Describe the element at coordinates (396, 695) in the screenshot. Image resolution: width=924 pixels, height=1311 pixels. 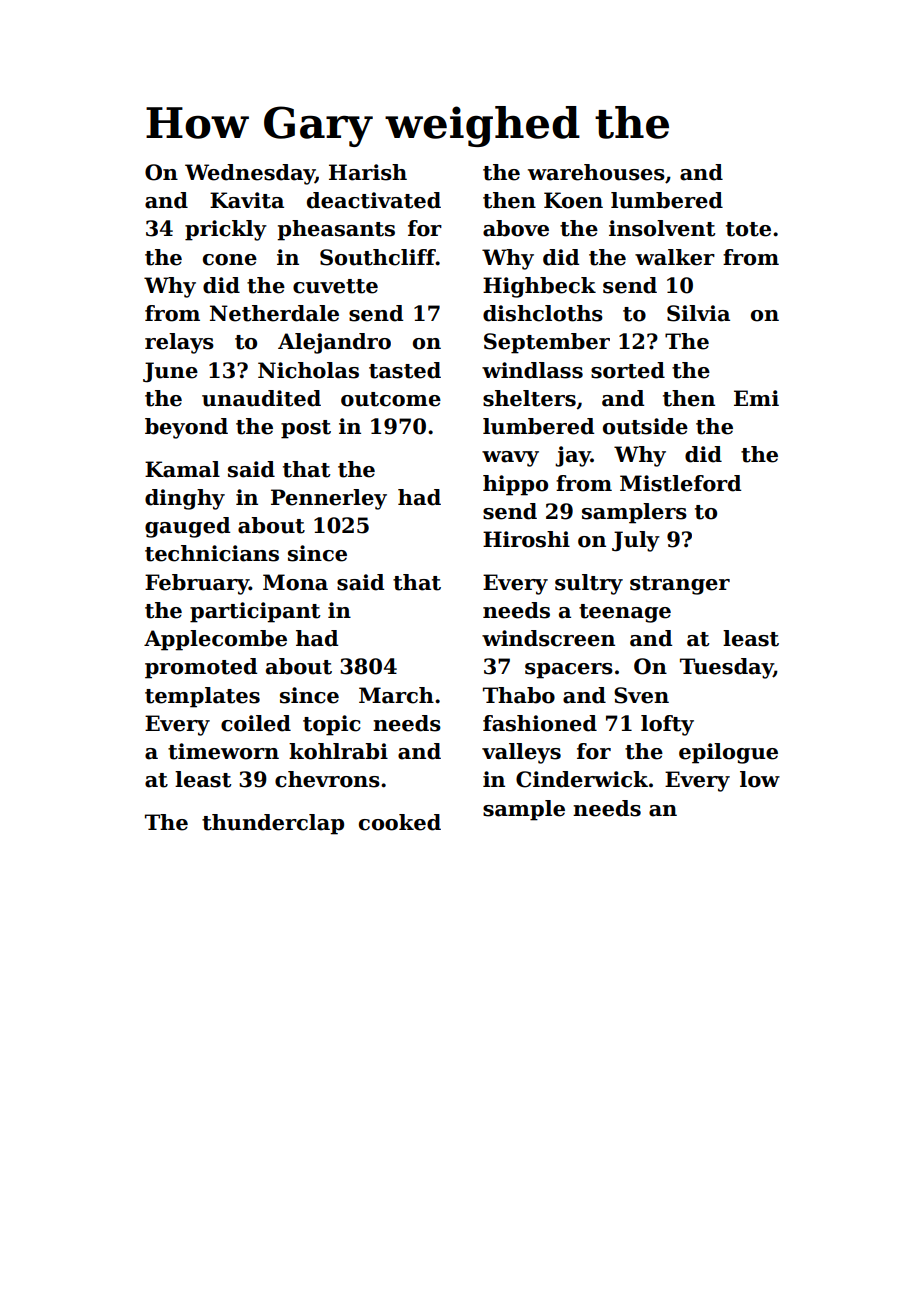
I see `March` at that location.
